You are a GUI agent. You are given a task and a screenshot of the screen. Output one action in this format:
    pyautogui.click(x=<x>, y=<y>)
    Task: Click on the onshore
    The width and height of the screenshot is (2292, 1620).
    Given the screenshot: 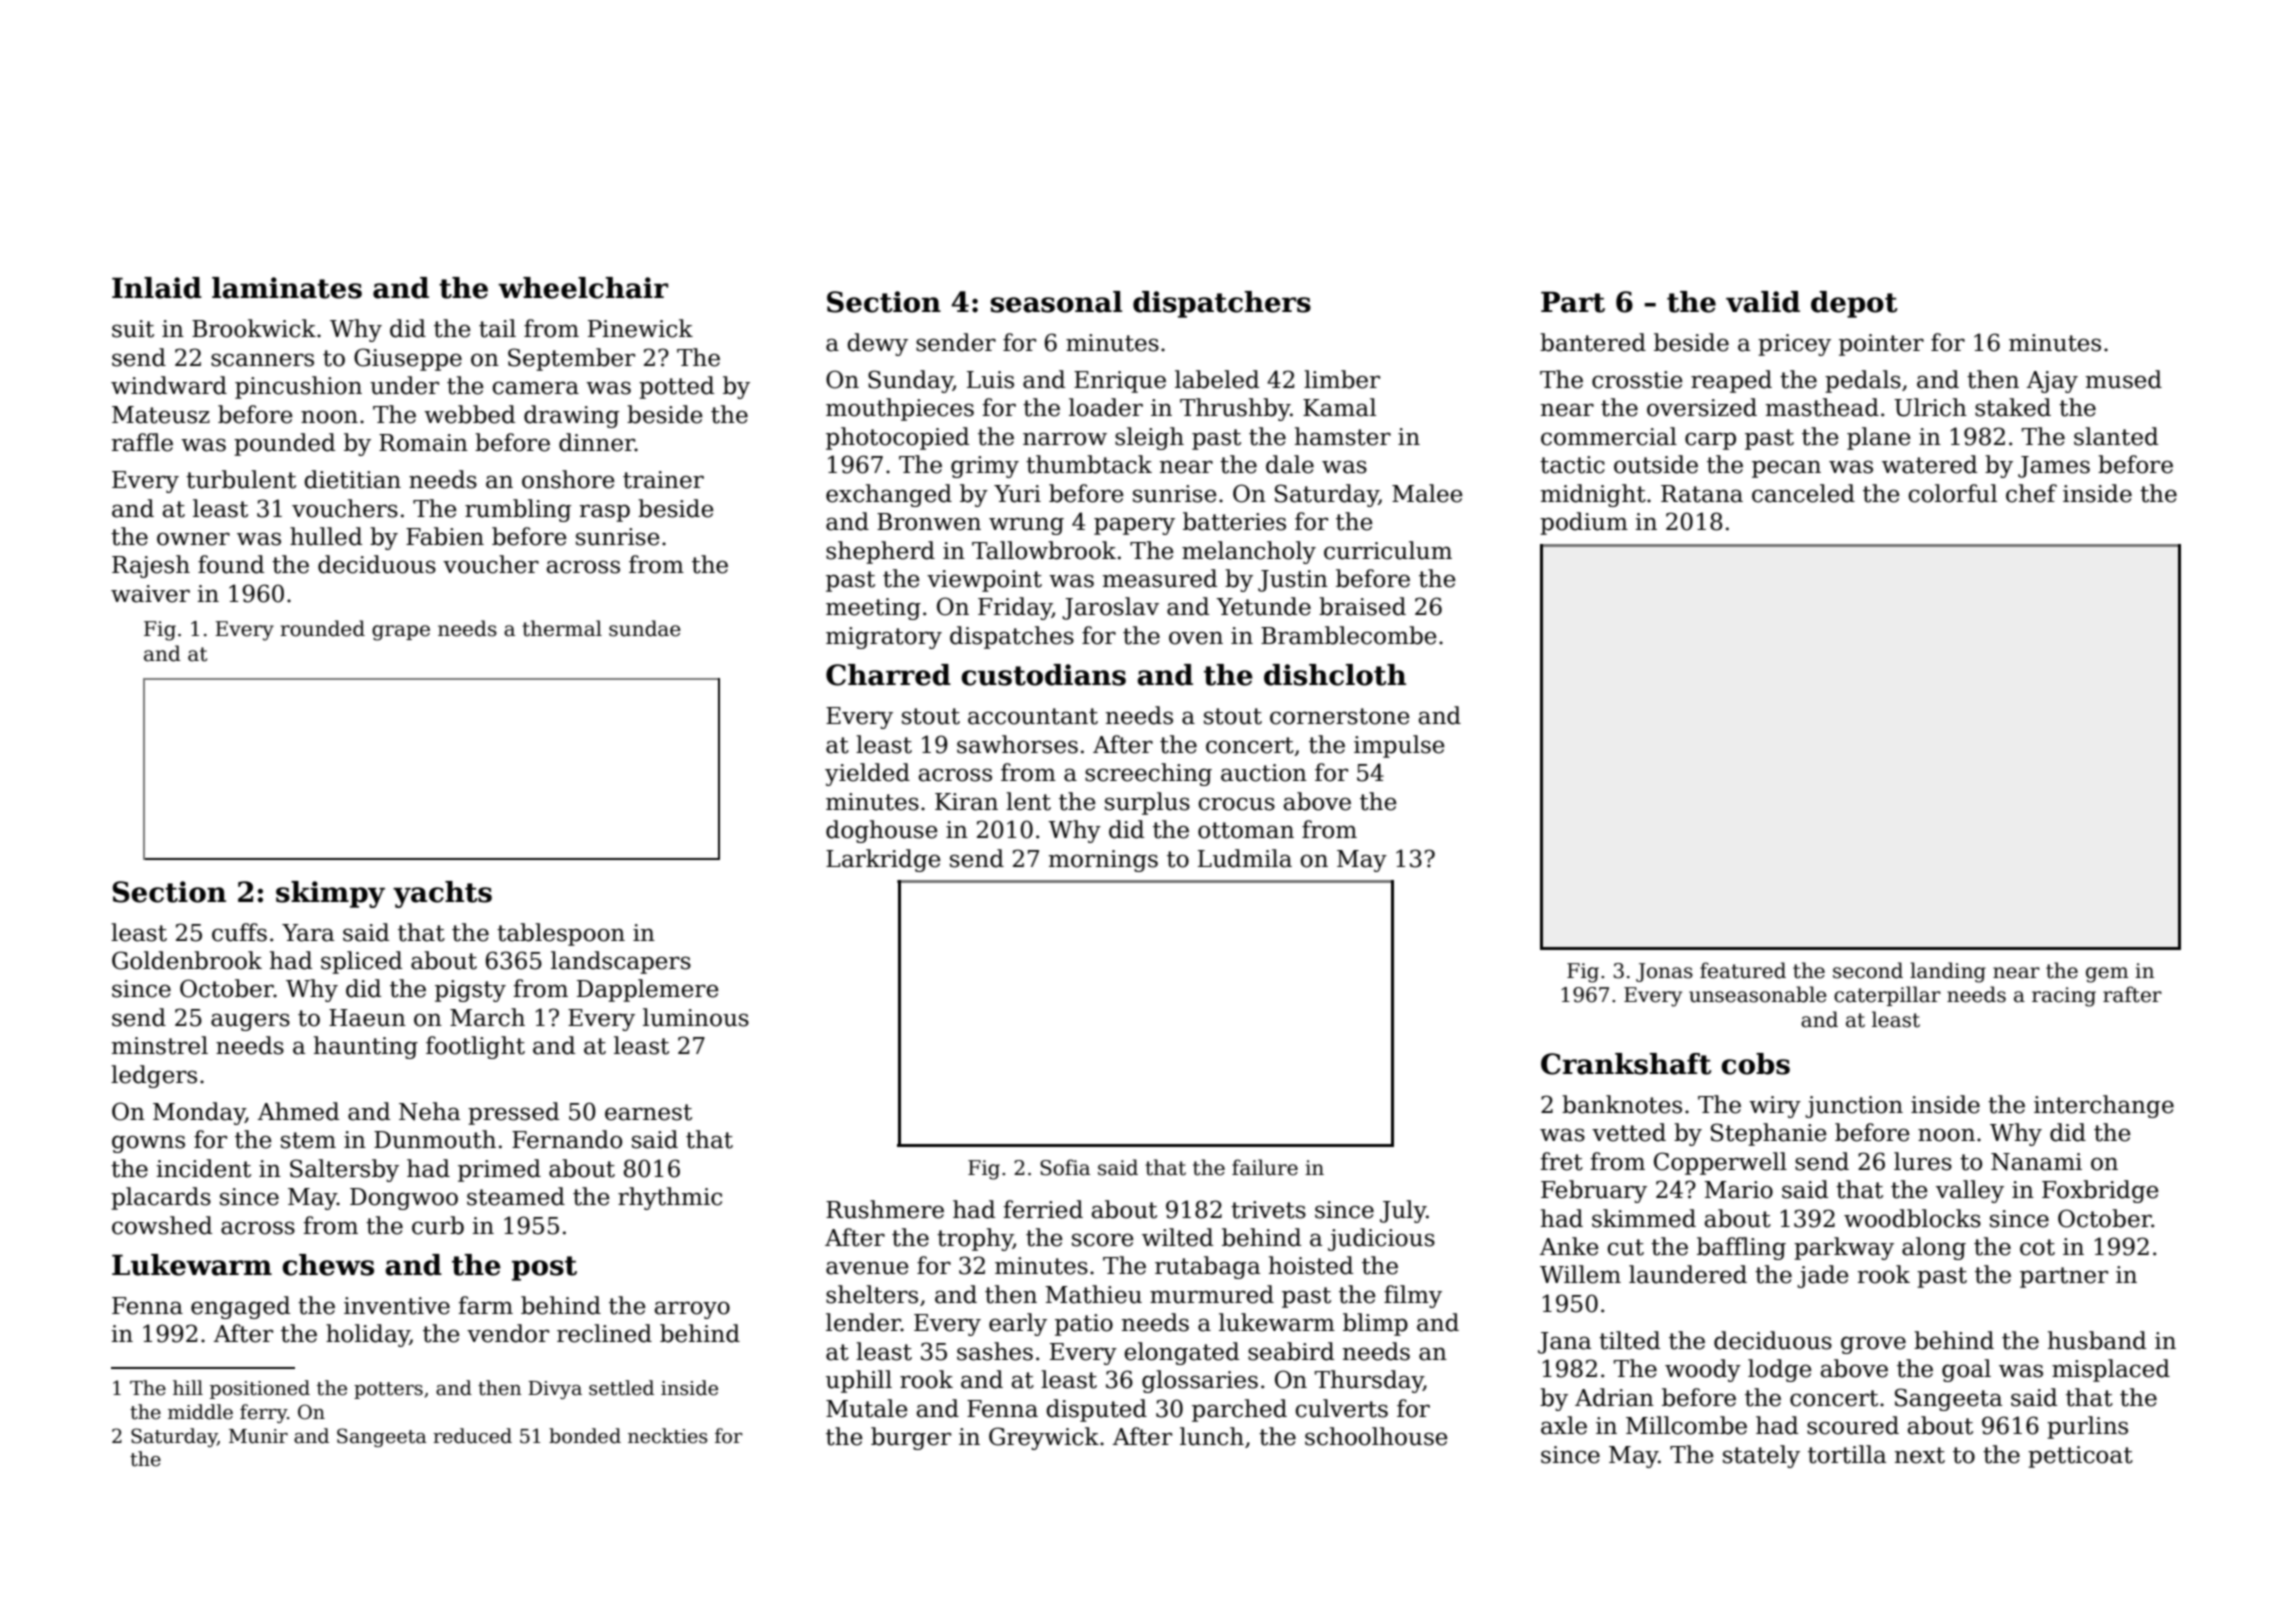 What is the action you would take?
    pyautogui.click(x=568, y=479)
